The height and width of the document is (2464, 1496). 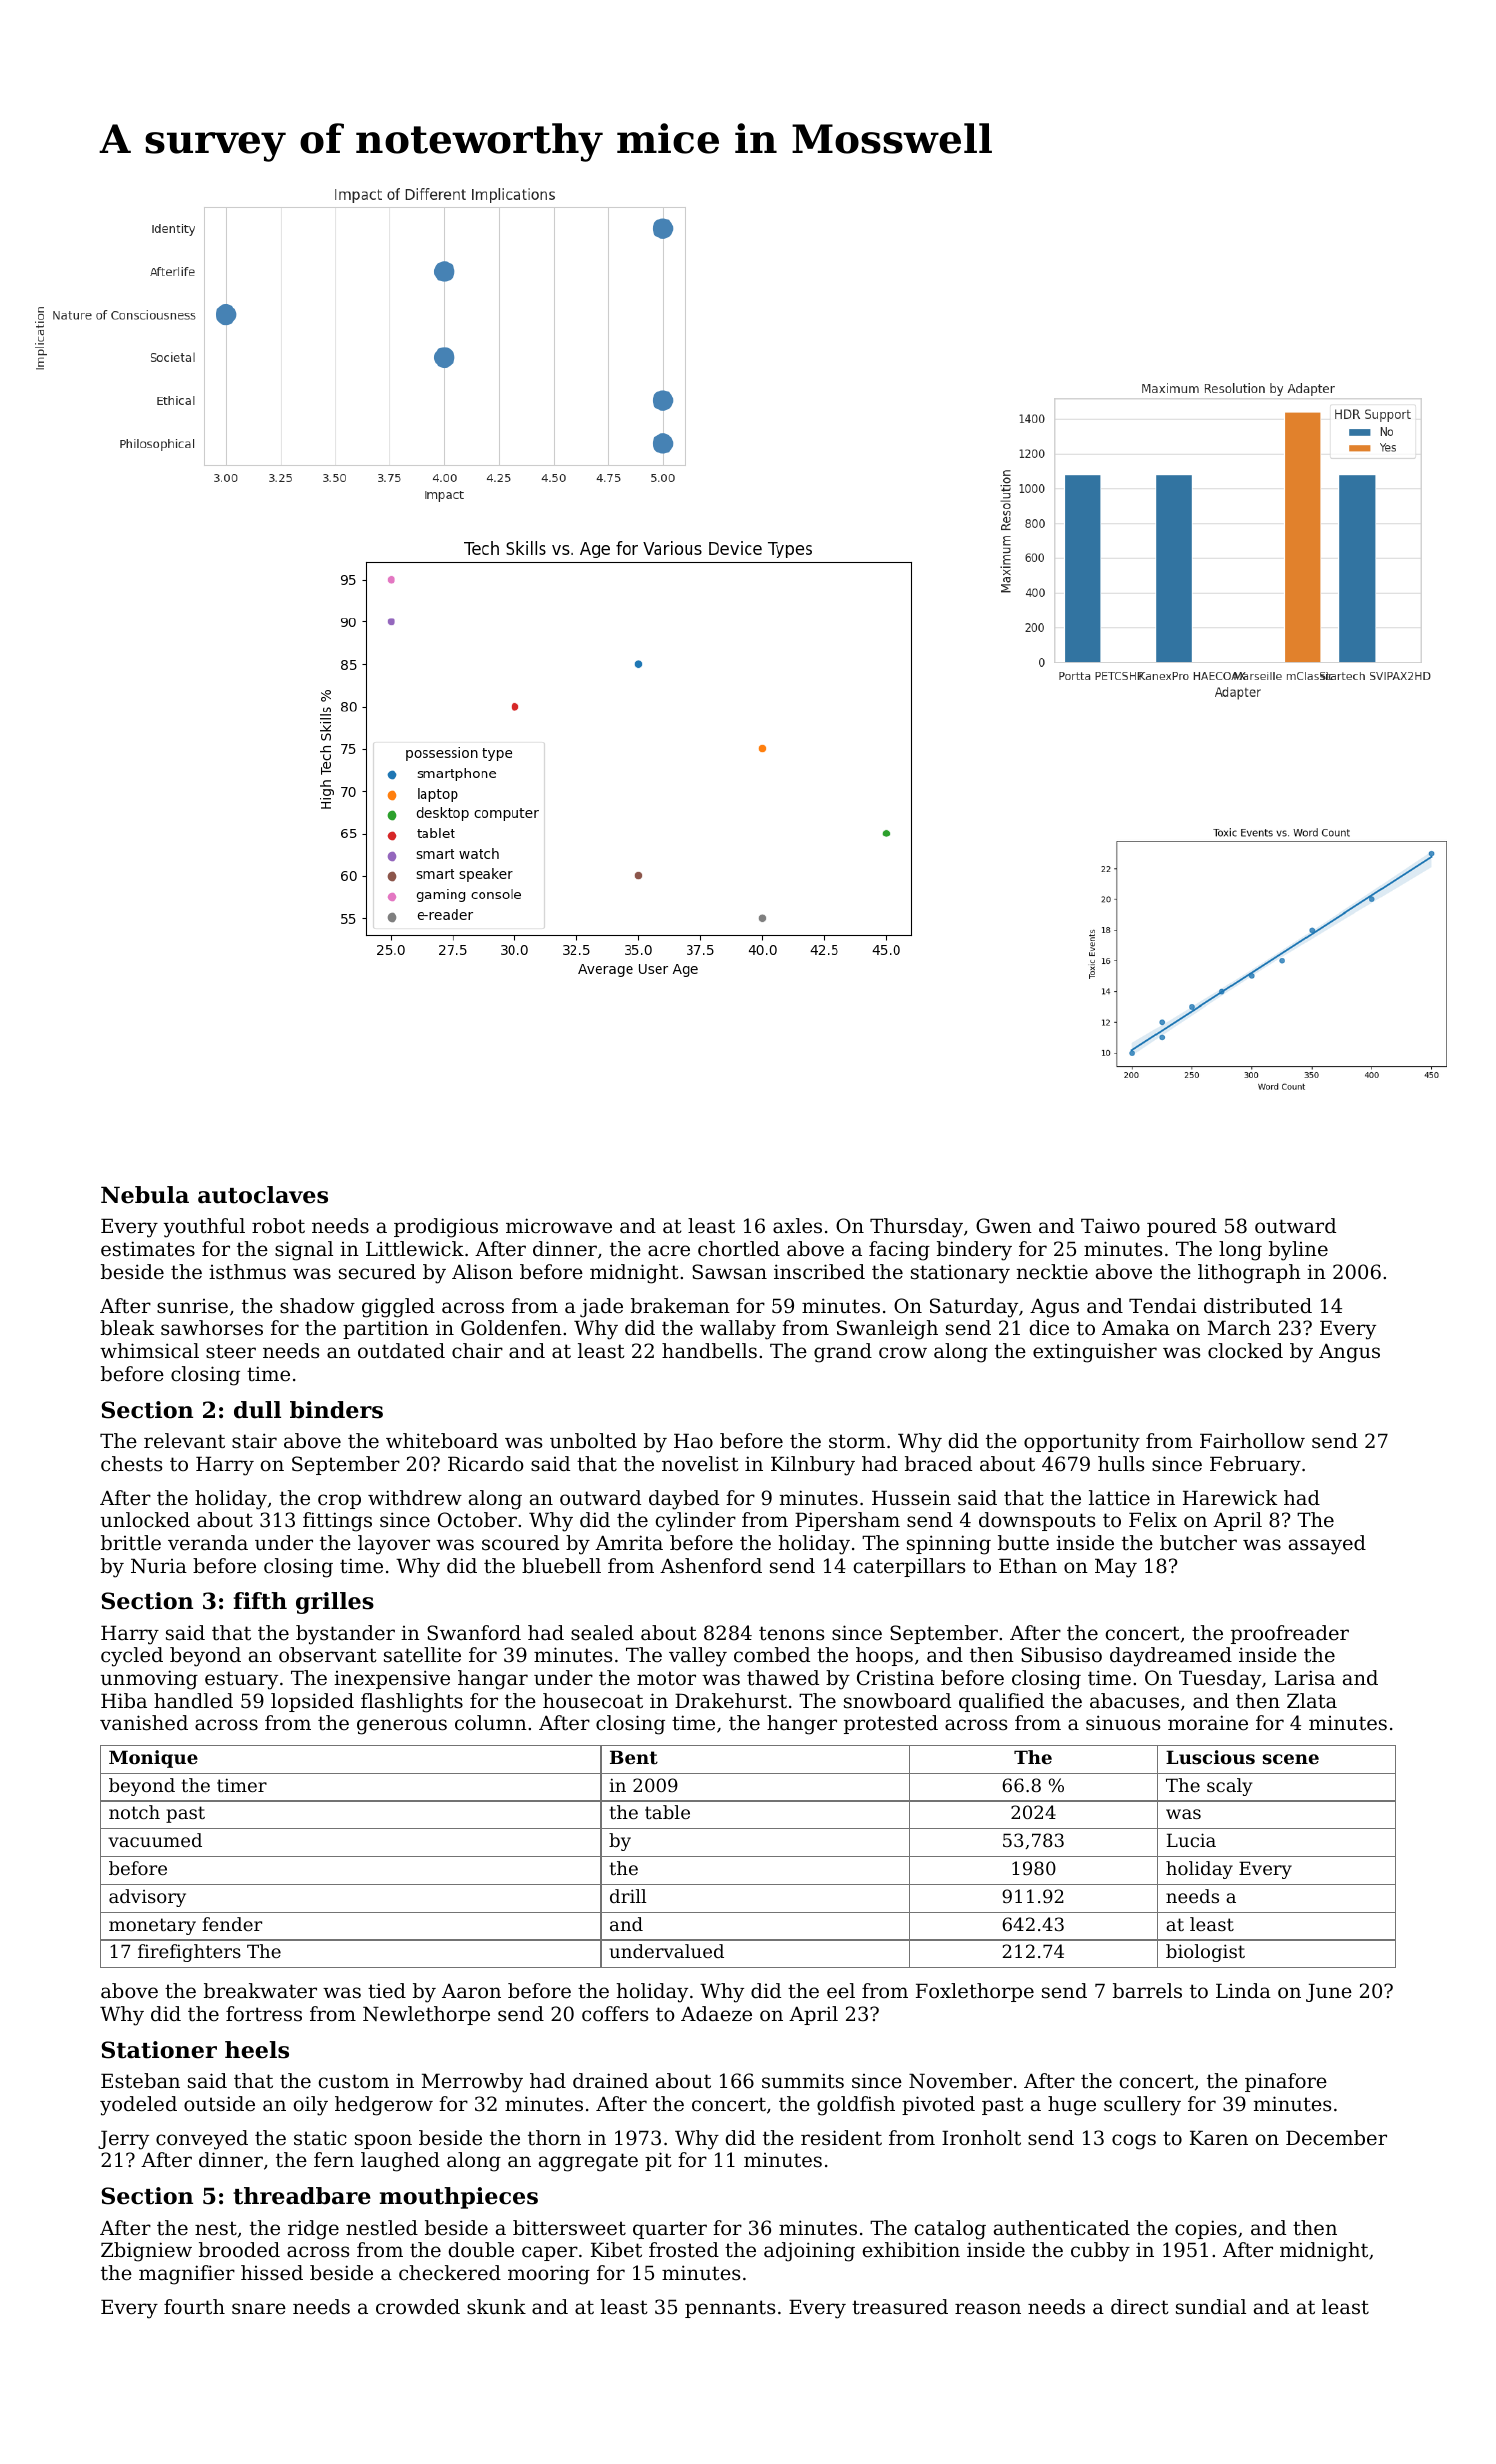 I want to click on Swanleigh, so click(x=887, y=1330).
